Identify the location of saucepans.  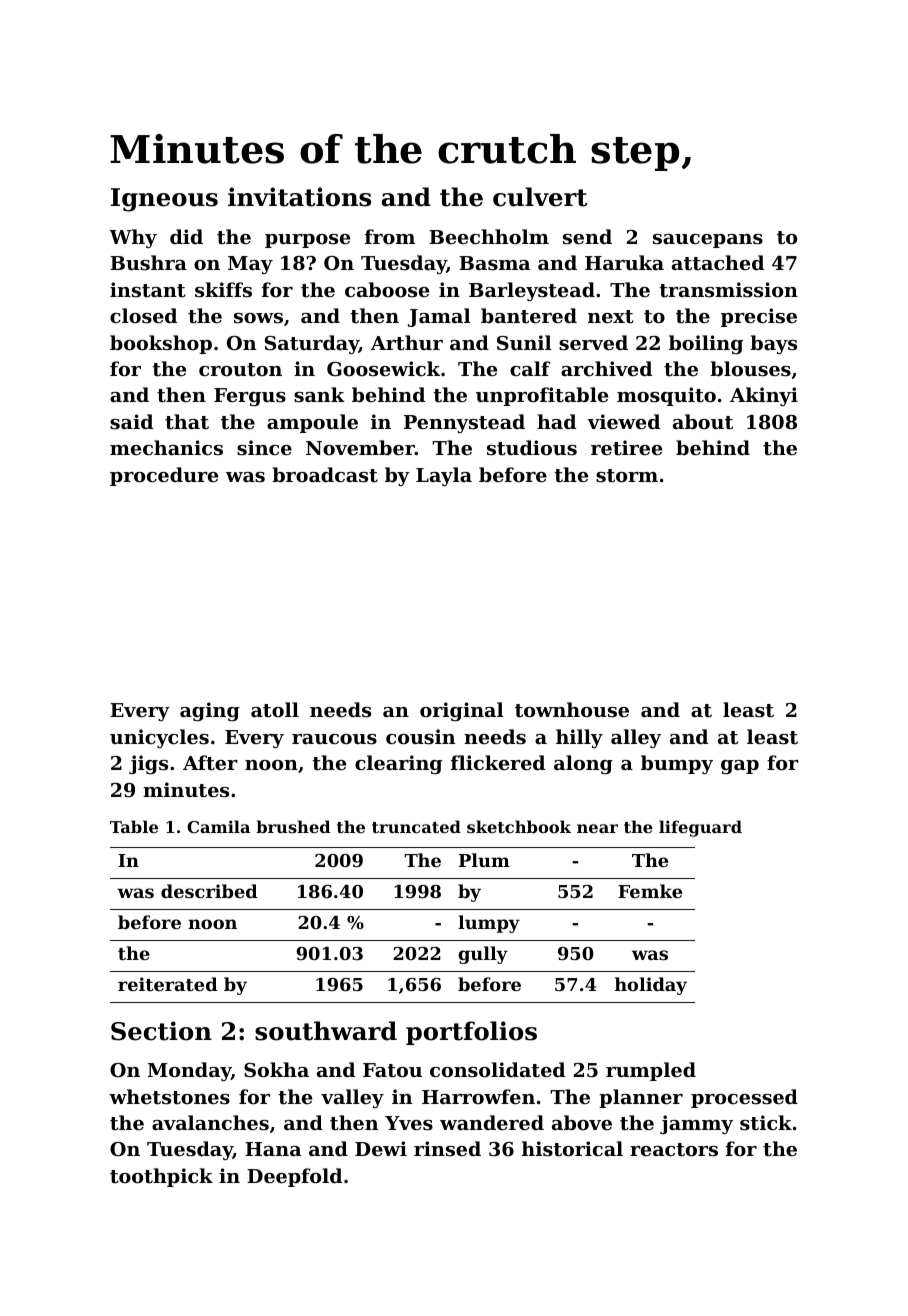
(708, 241).
